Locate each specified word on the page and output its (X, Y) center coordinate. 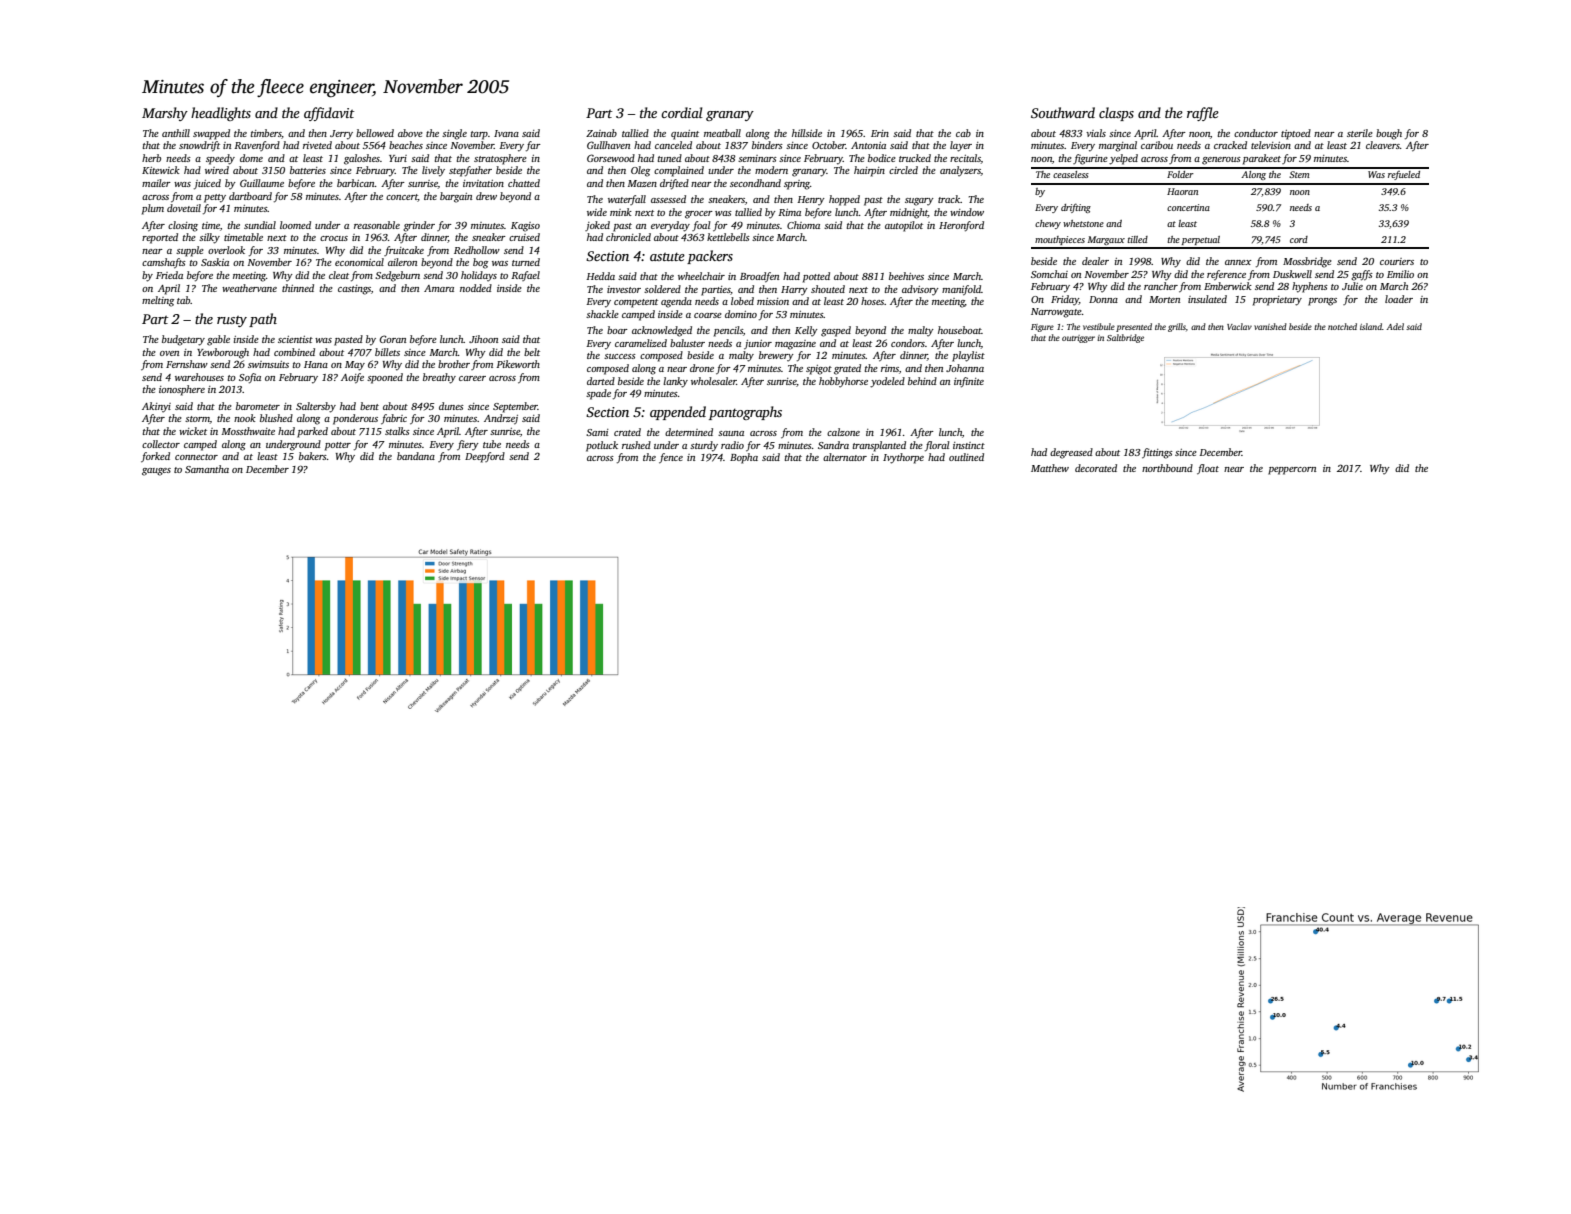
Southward (1063, 112)
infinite (969, 382)
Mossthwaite (248, 431)
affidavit (329, 114)
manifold (961, 290)
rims (890, 368)
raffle (1203, 114)
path (263, 320)
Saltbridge (1125, 338)
